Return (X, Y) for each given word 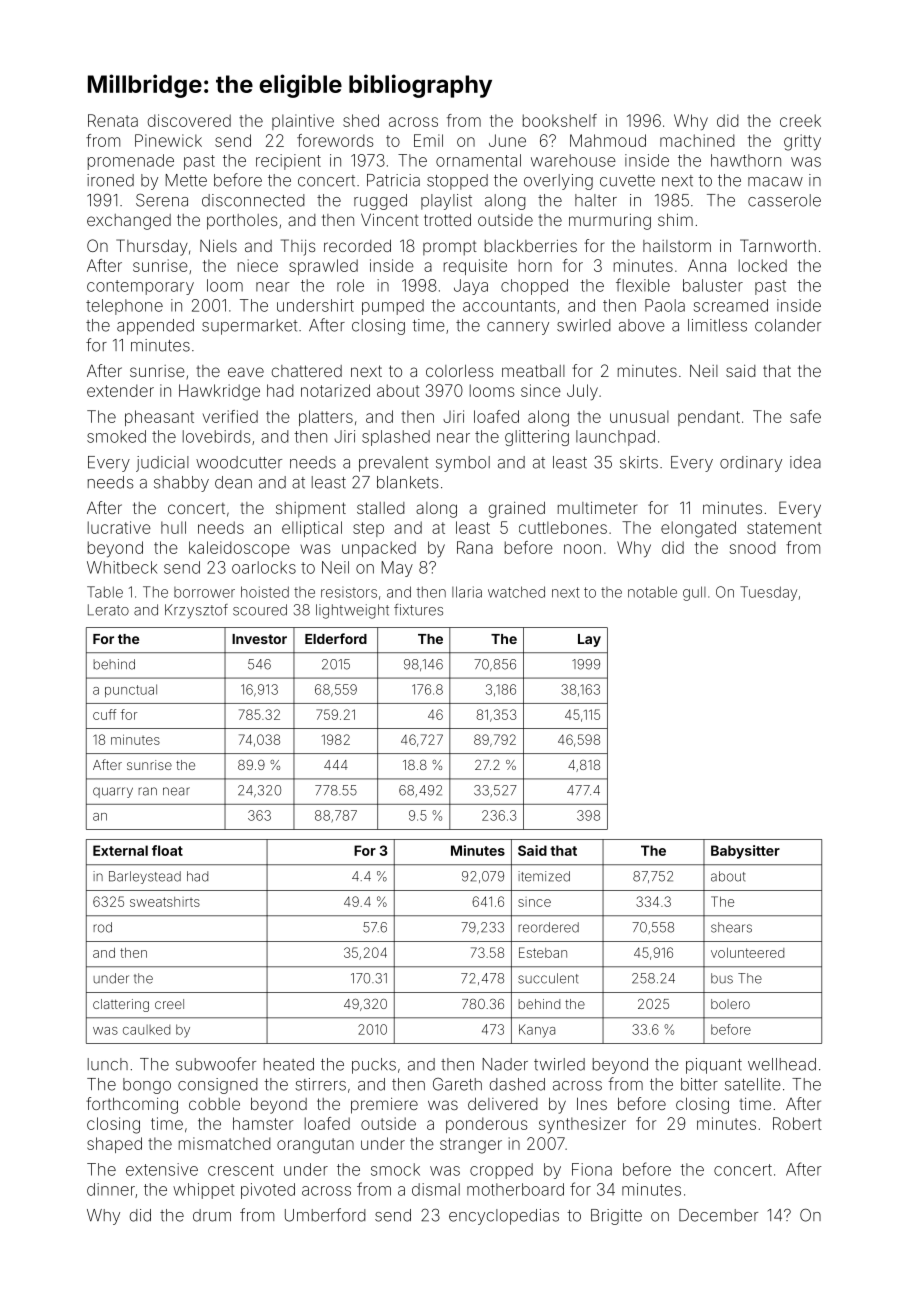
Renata (113, 120)
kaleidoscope (239, 549)
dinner (111, 1189)
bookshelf (560, 120)
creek (800, 120)
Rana (475, 547)
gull (694, 593)
